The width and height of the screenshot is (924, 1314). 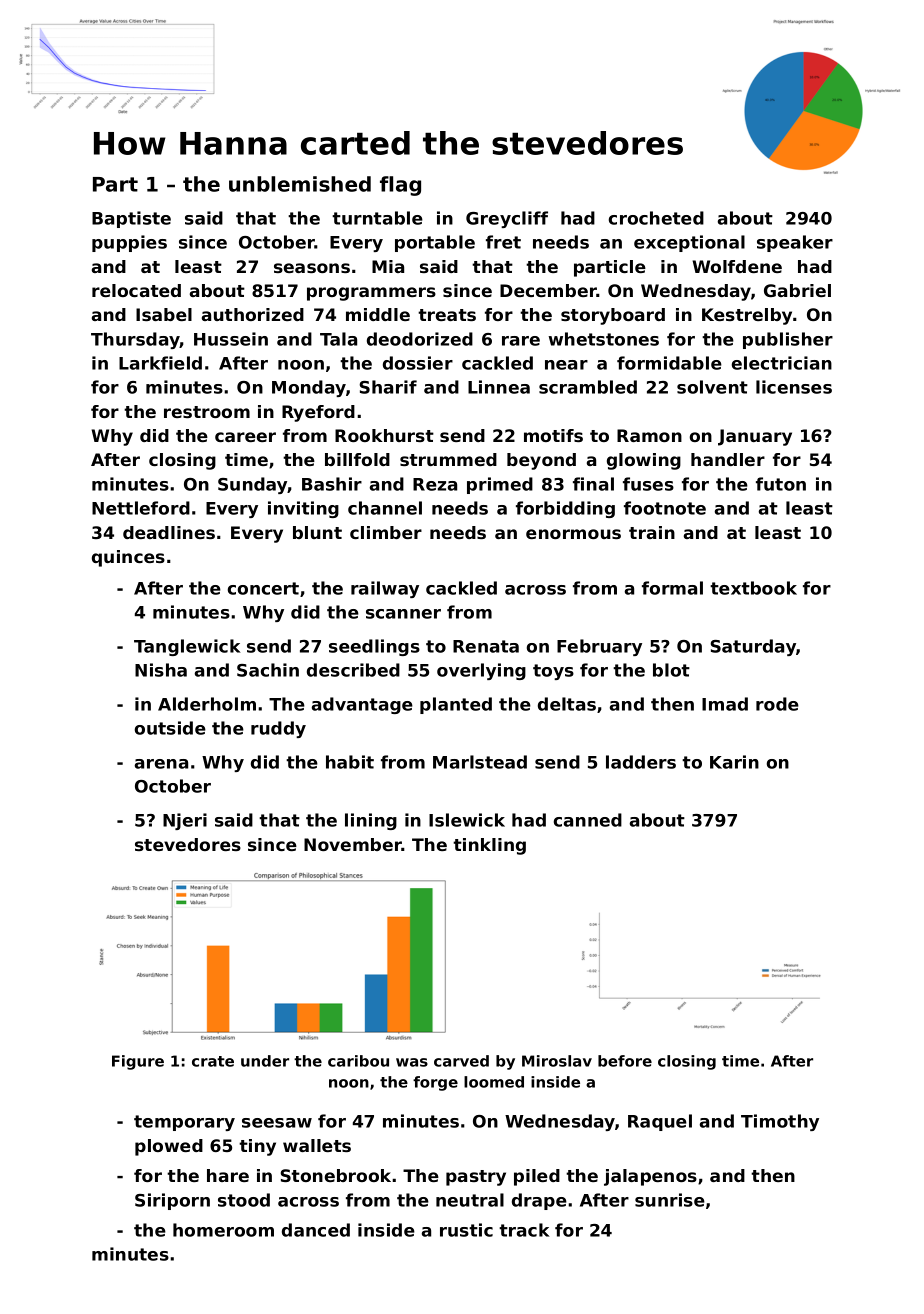 What do you see at coordinates (712, 387) in the screenshot?
I see `solvent` at bounding box center [712, 387].
